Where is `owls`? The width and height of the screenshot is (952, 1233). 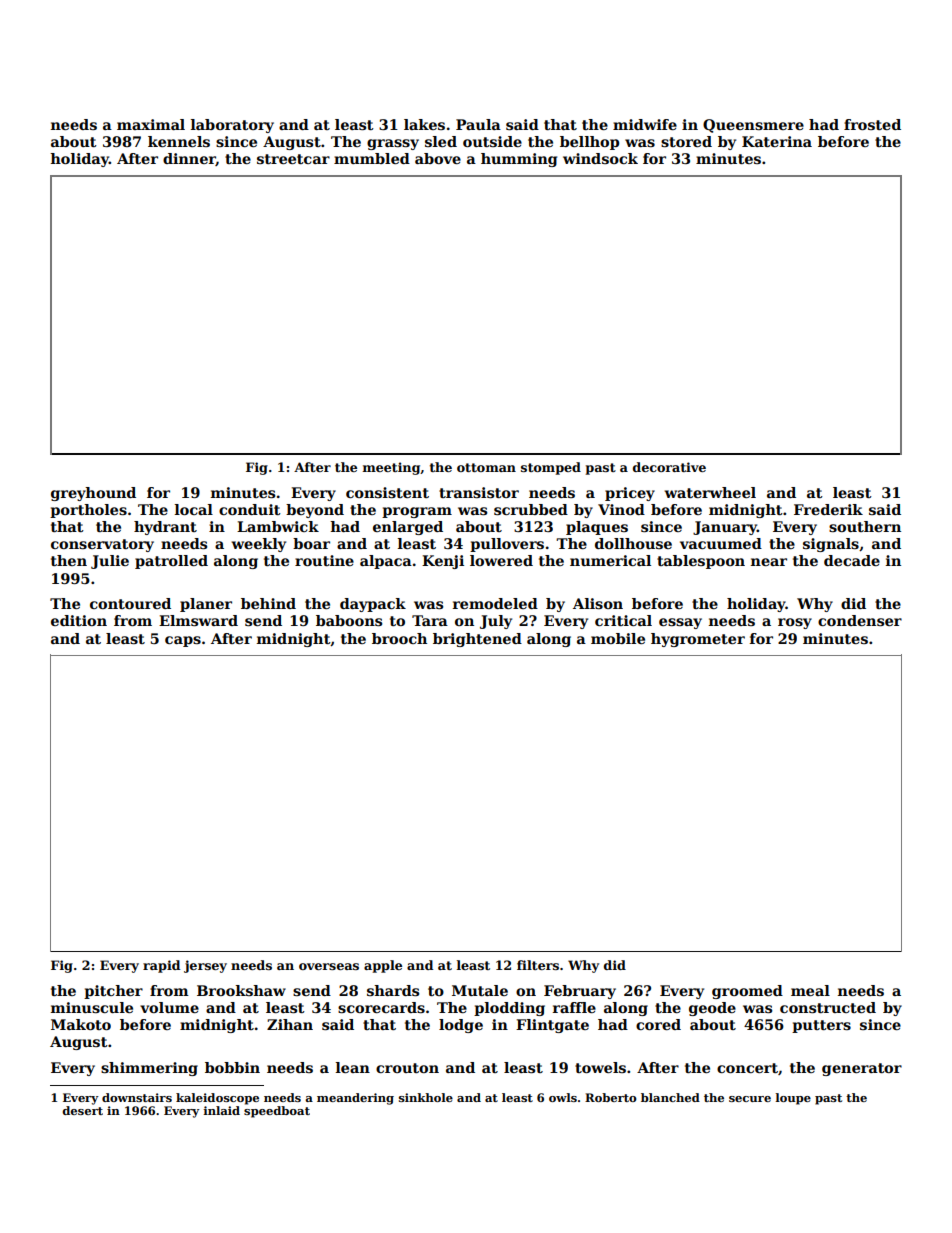
owls is located at coordinates (563, 1097).
